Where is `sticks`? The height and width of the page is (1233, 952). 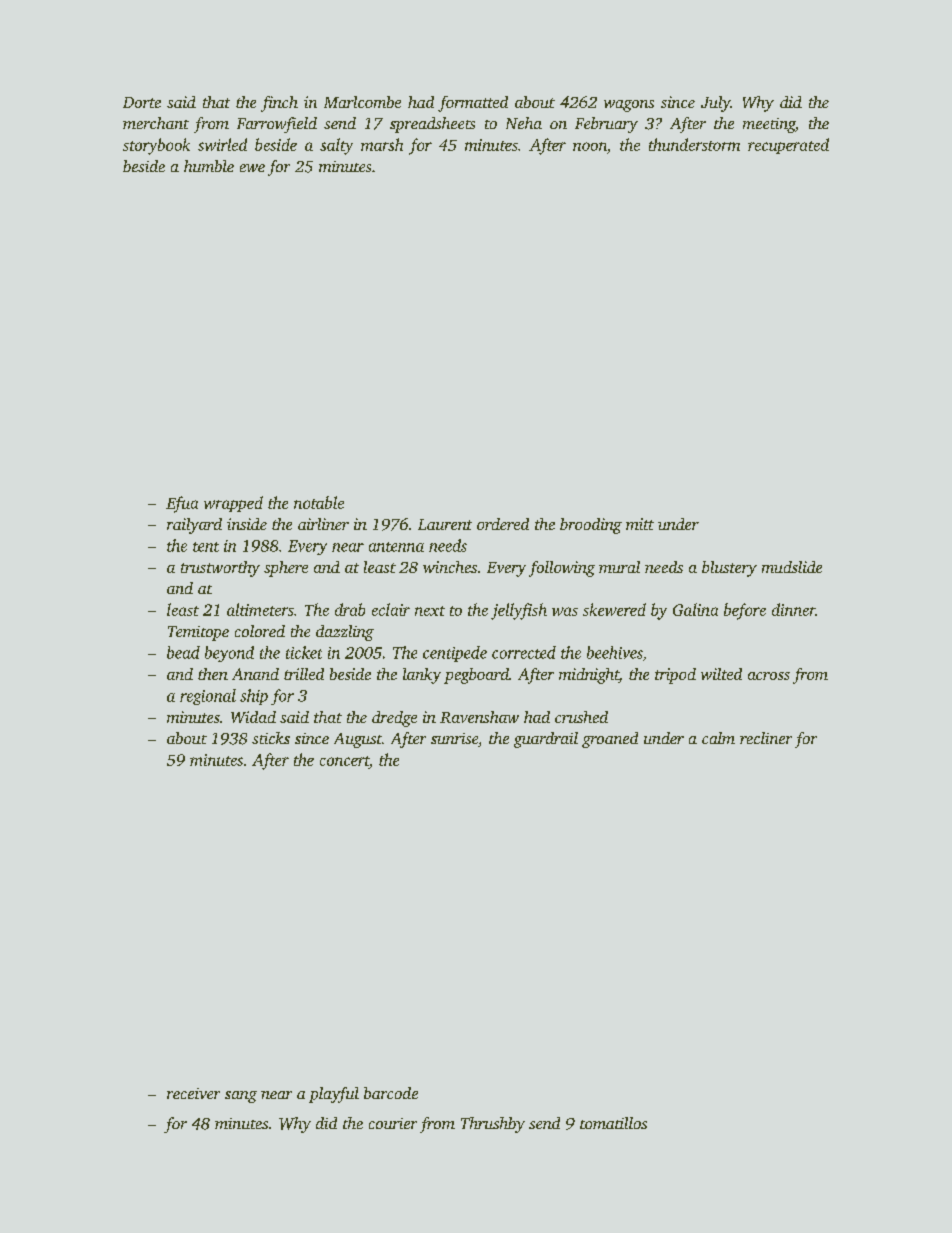
sticks is located at coordinates (271, 738).
